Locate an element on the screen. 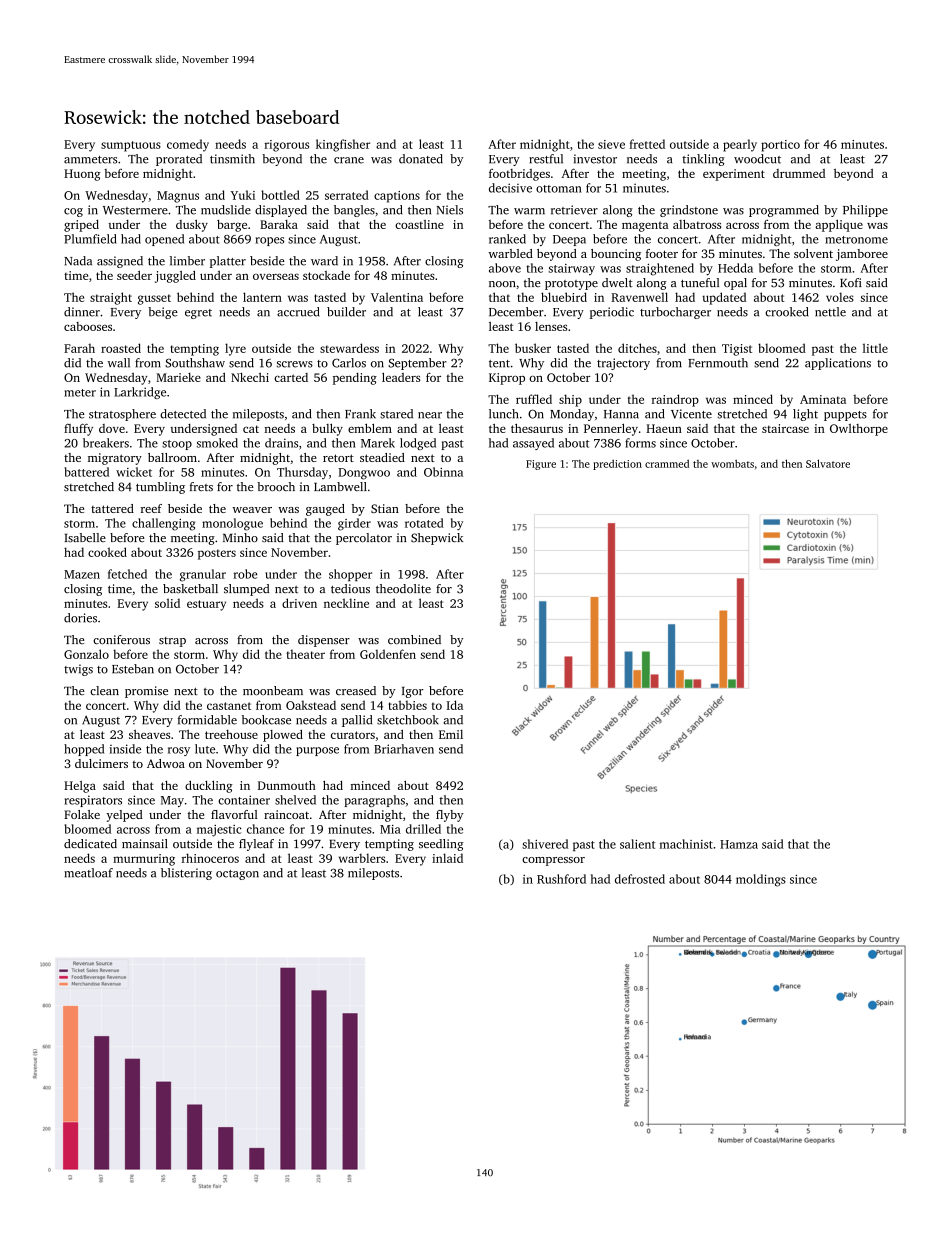 The width and height of the screenshot is (952, 1233). portico is located at coordinates (780, 146).
